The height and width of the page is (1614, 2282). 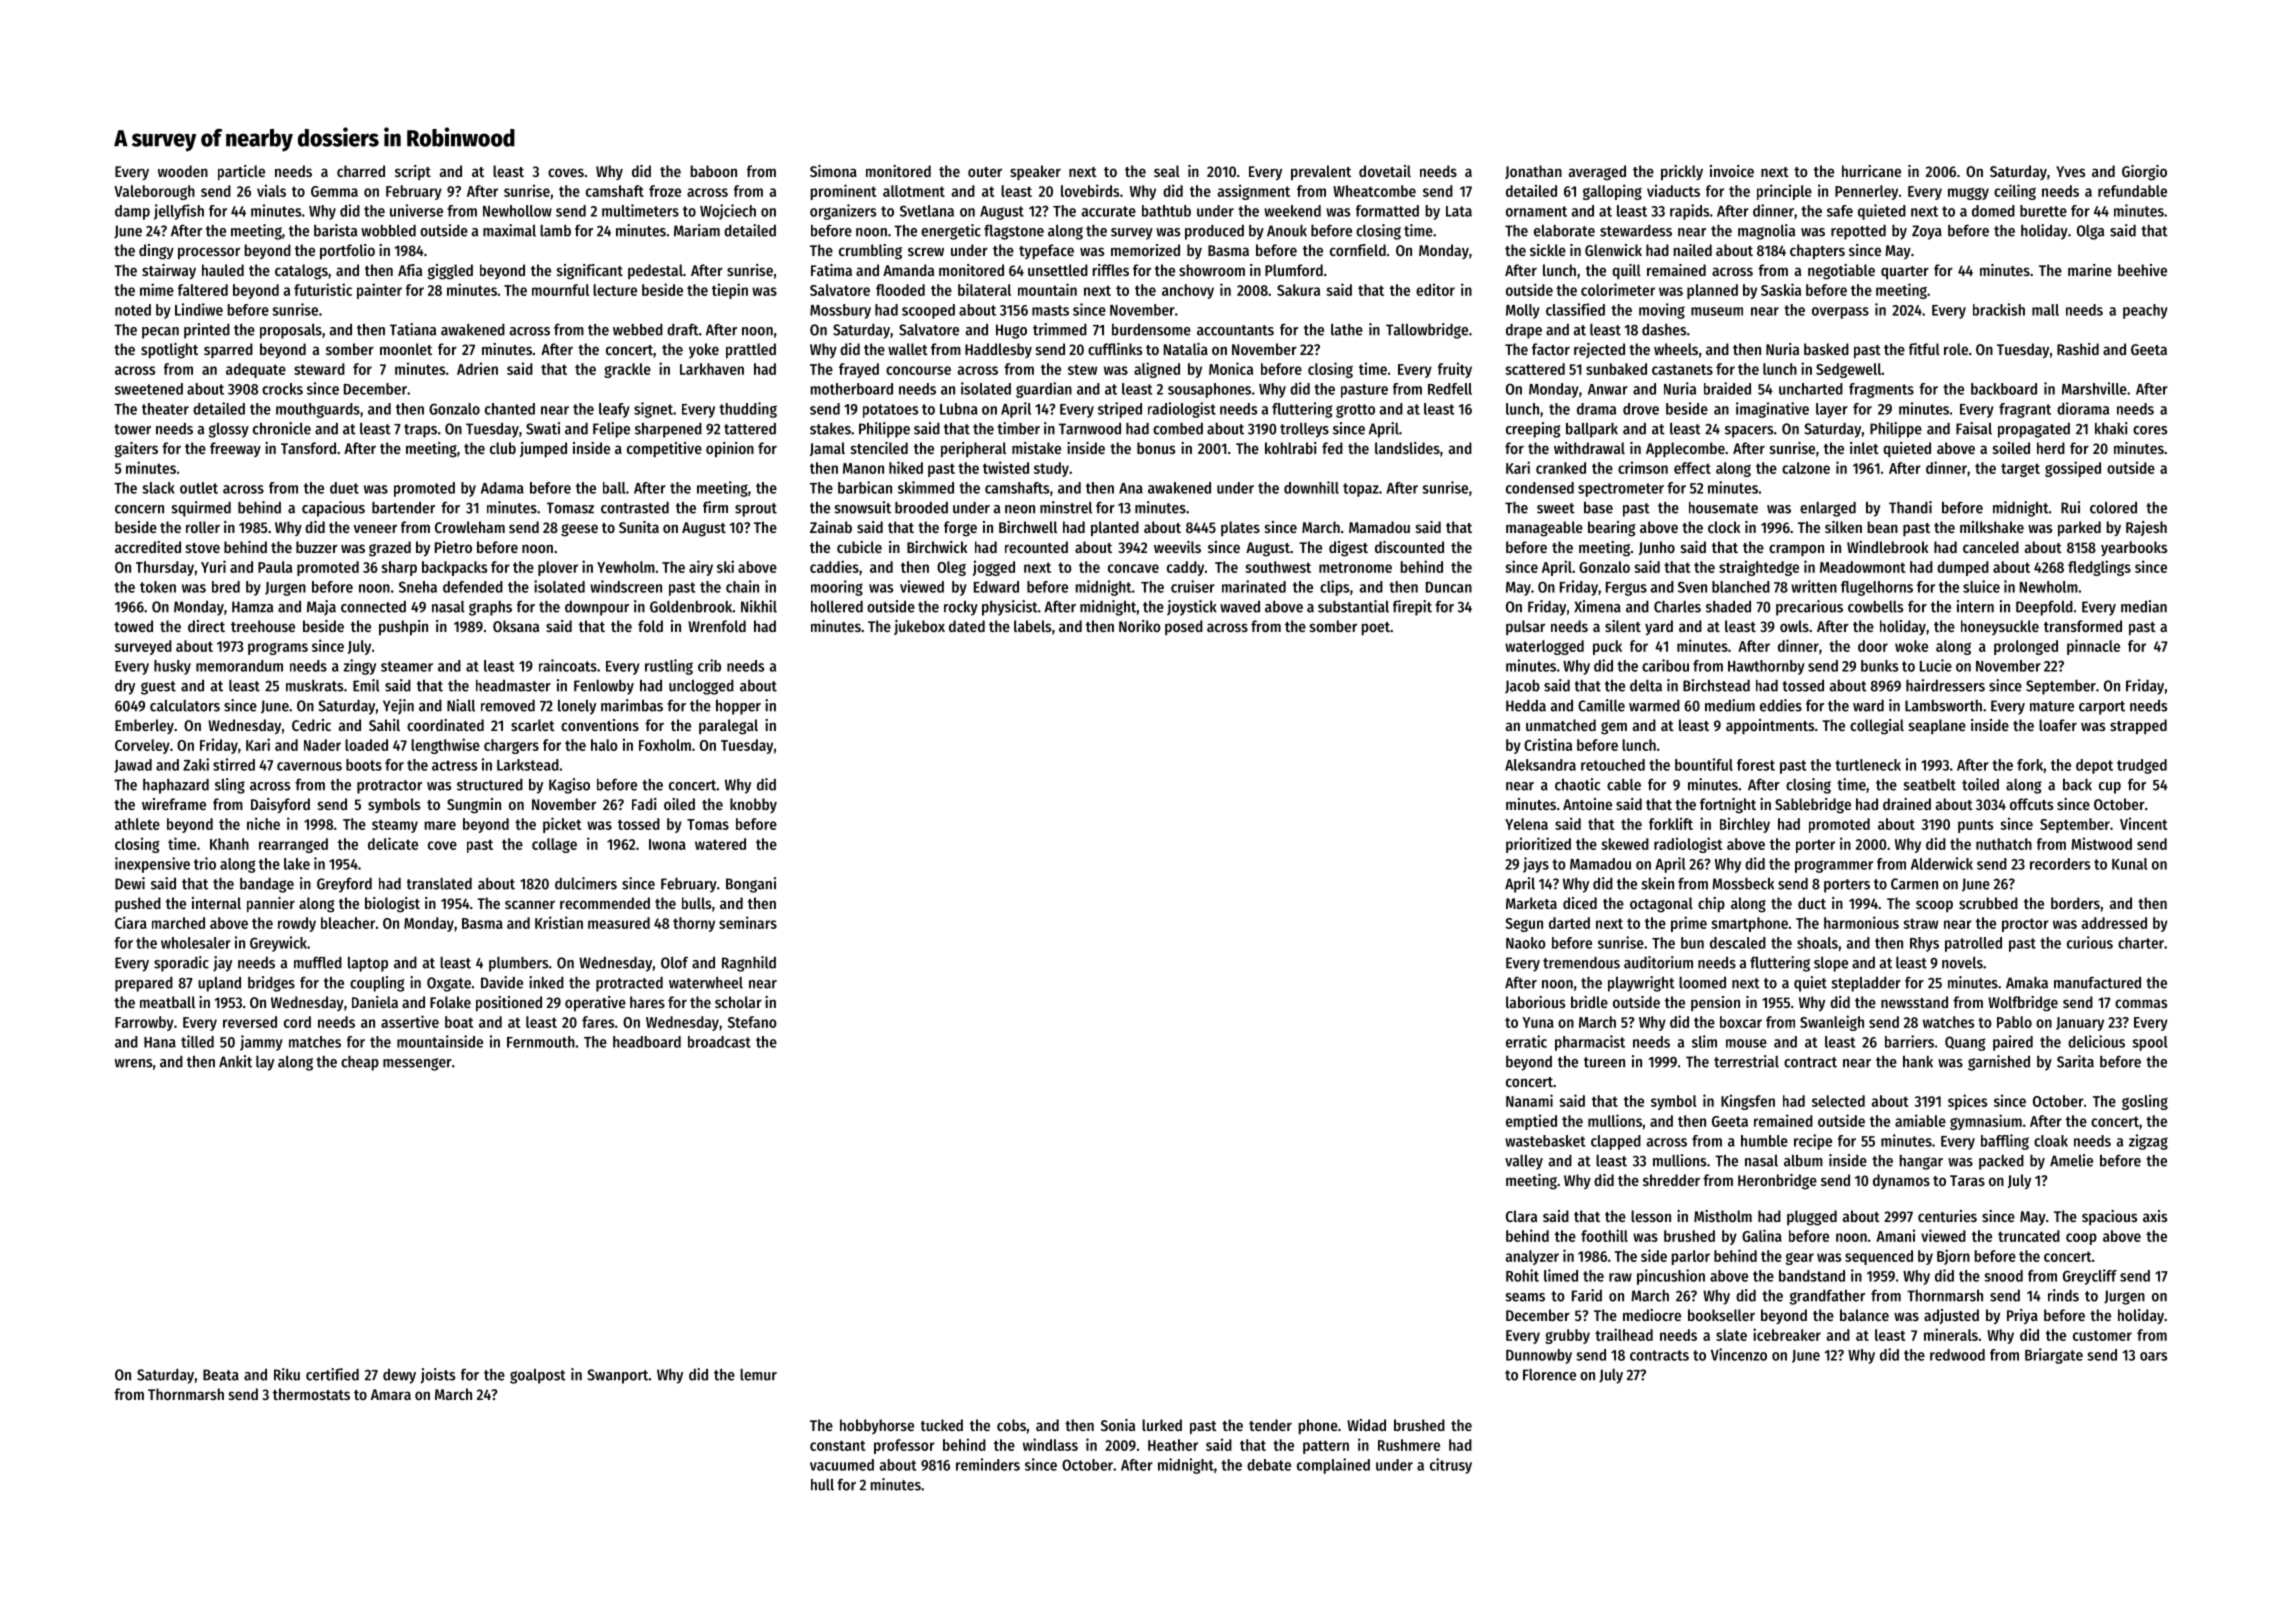 I want to click on jays, so click(x=1536, y=865).
